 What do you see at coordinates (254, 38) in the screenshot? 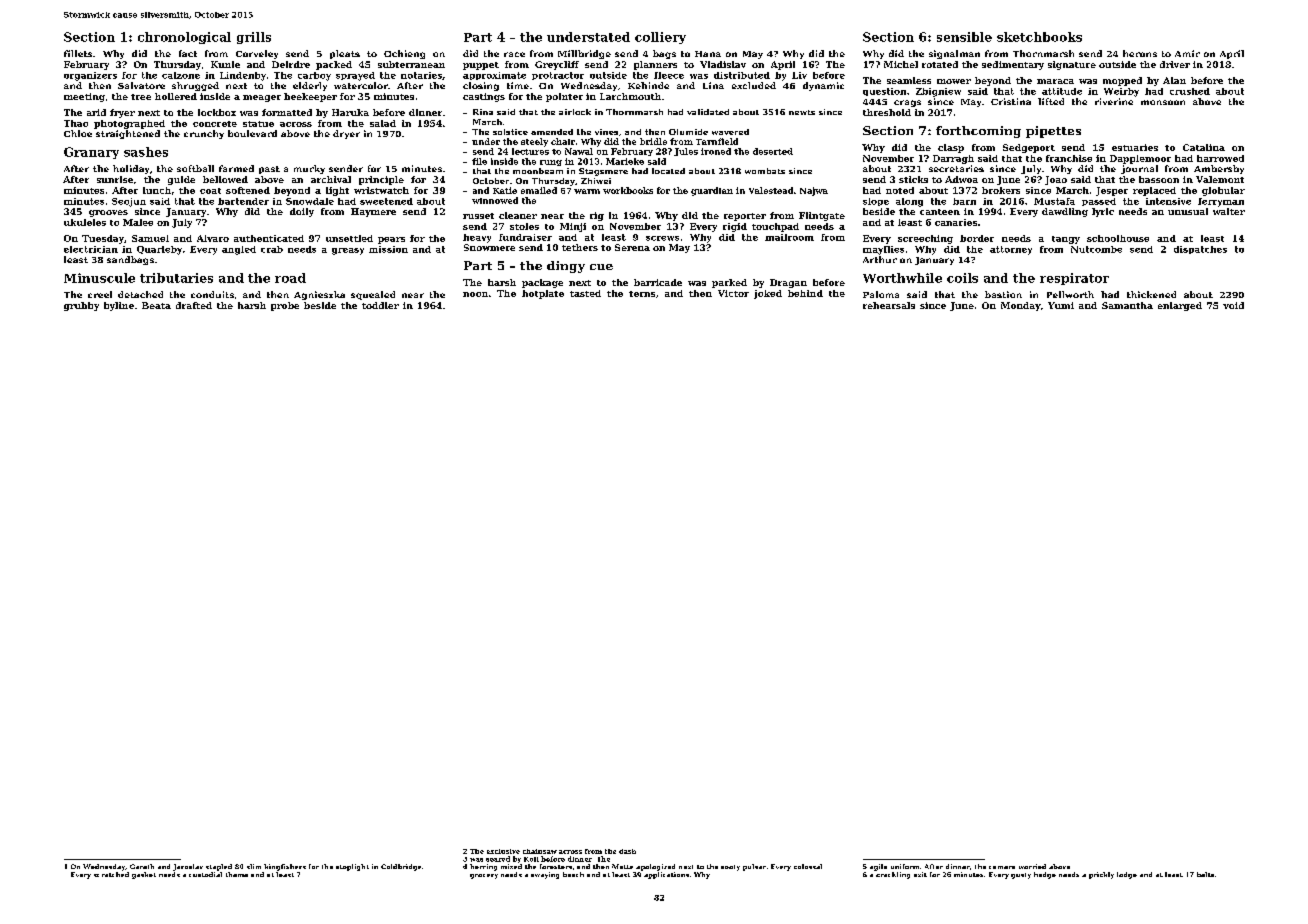
I see `grills` at bounding box center [254, 38].
